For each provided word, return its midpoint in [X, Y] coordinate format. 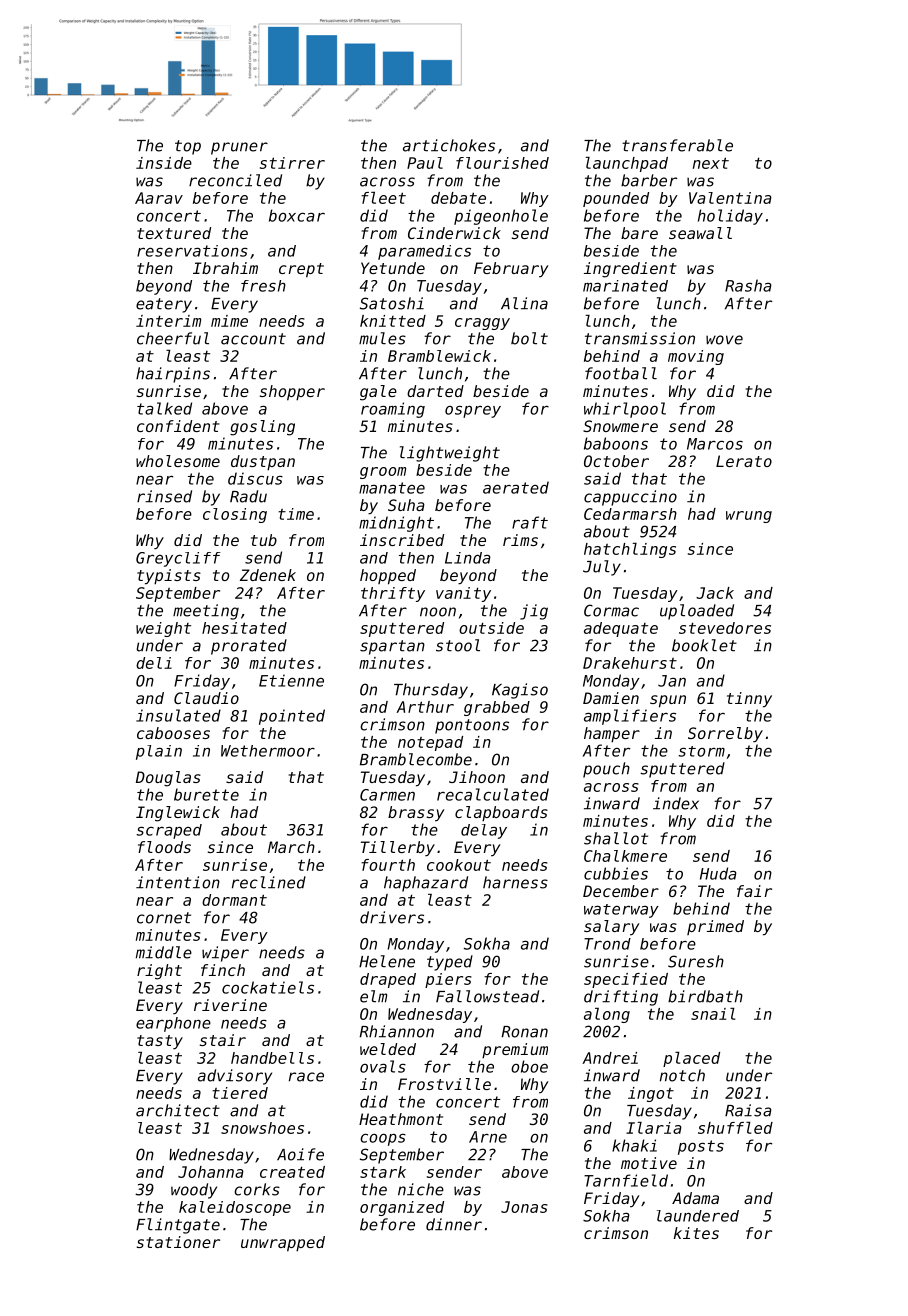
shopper [292, 393]
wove [724, 340]
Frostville [444, 1084]
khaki [634, 1145]
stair [223, 1040]
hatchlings [630, 550]
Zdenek [268, 575]
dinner [454, 1224]
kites [696, 1233]
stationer [178, 1242]
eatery [164, 305]
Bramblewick [439, 356]
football [621, 373]
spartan [392, 647]
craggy [482, 324]
